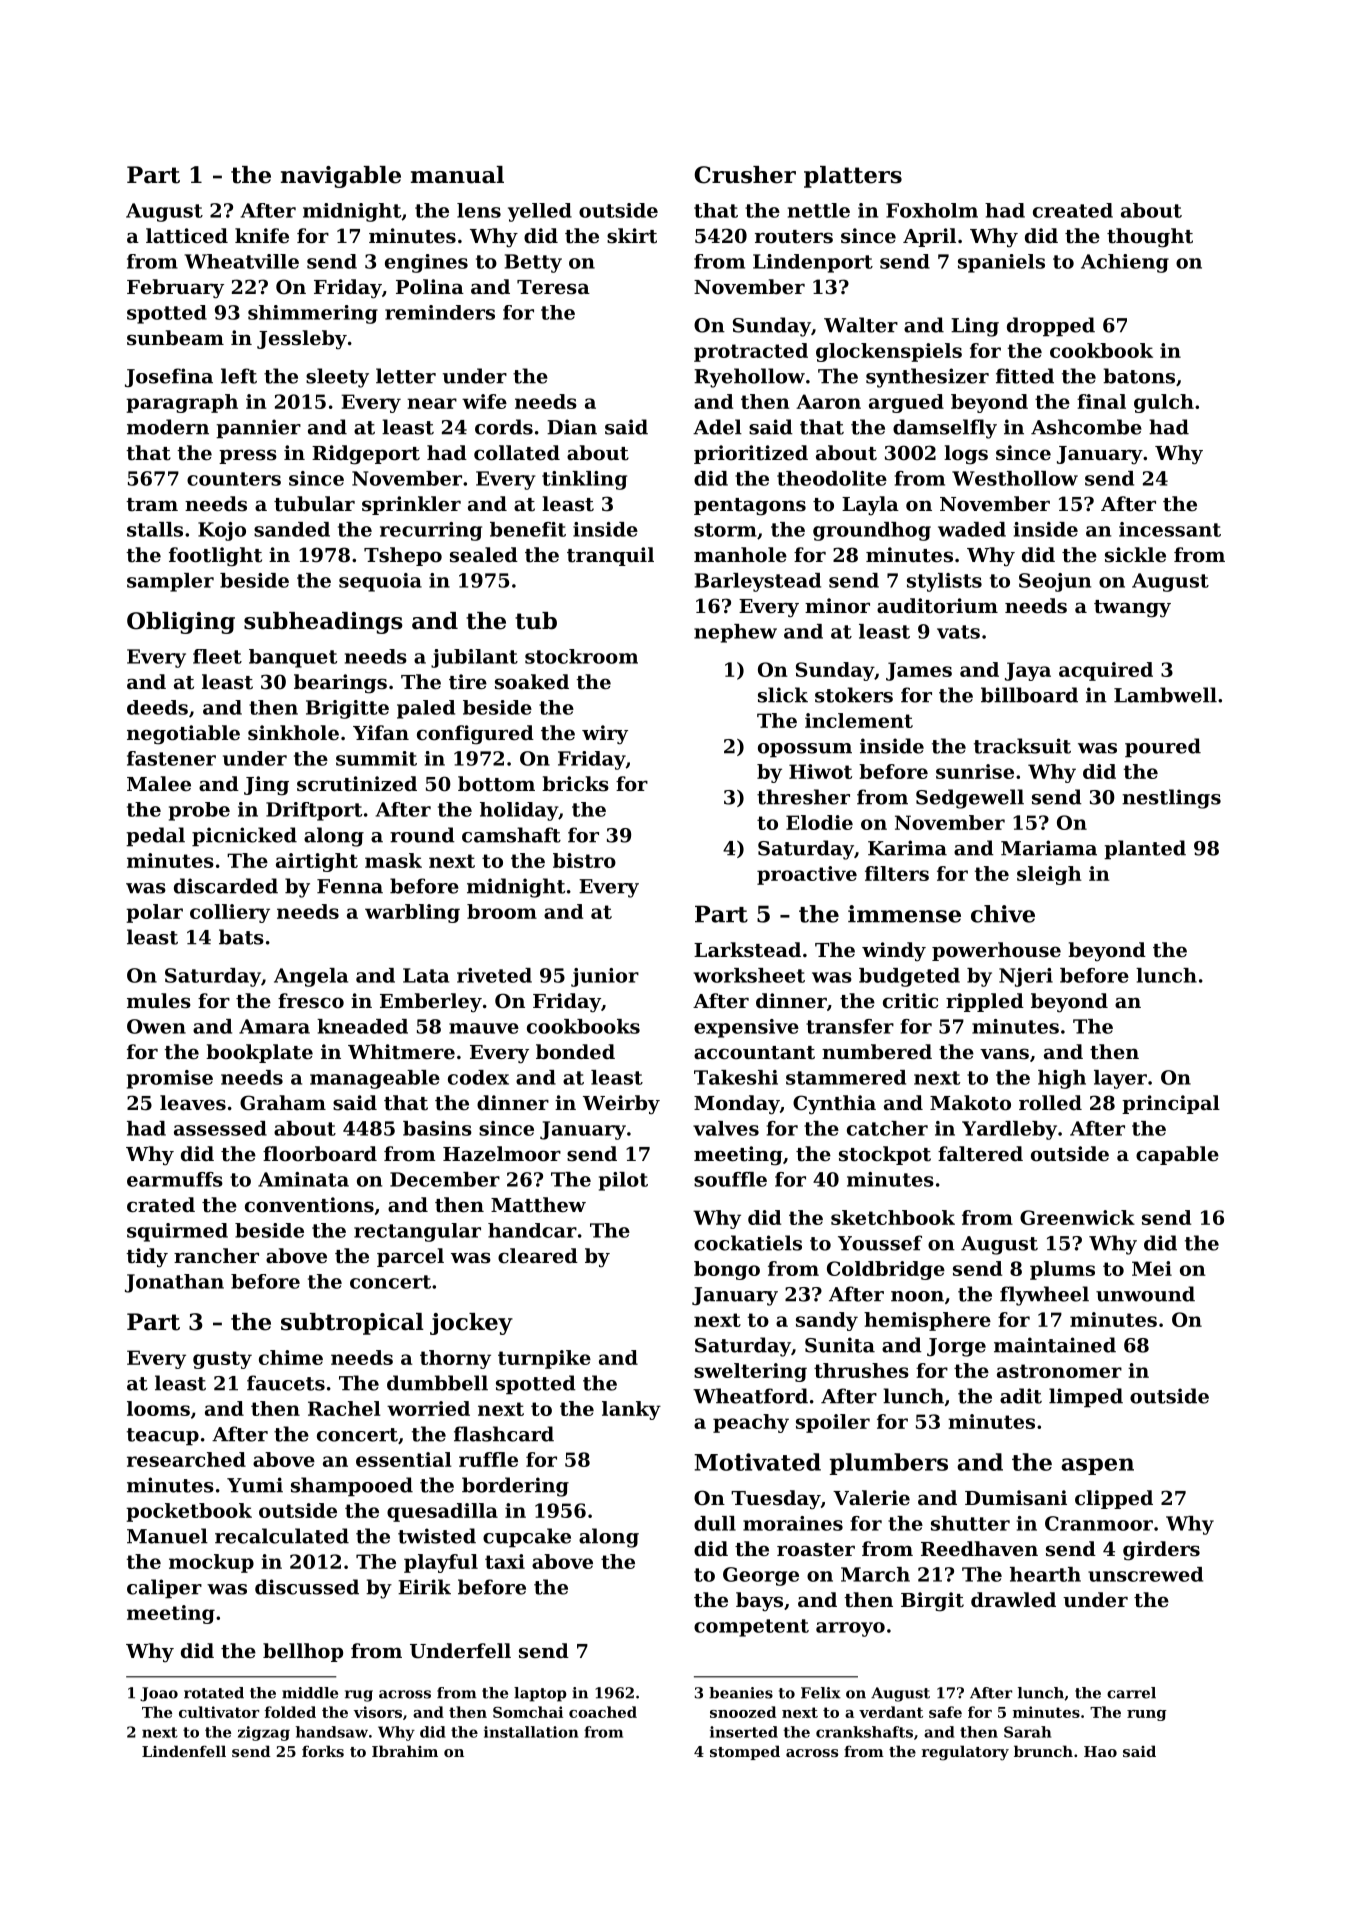 The image size is (1354, 1914). I want to click on Joao, so click(159, 1694).
